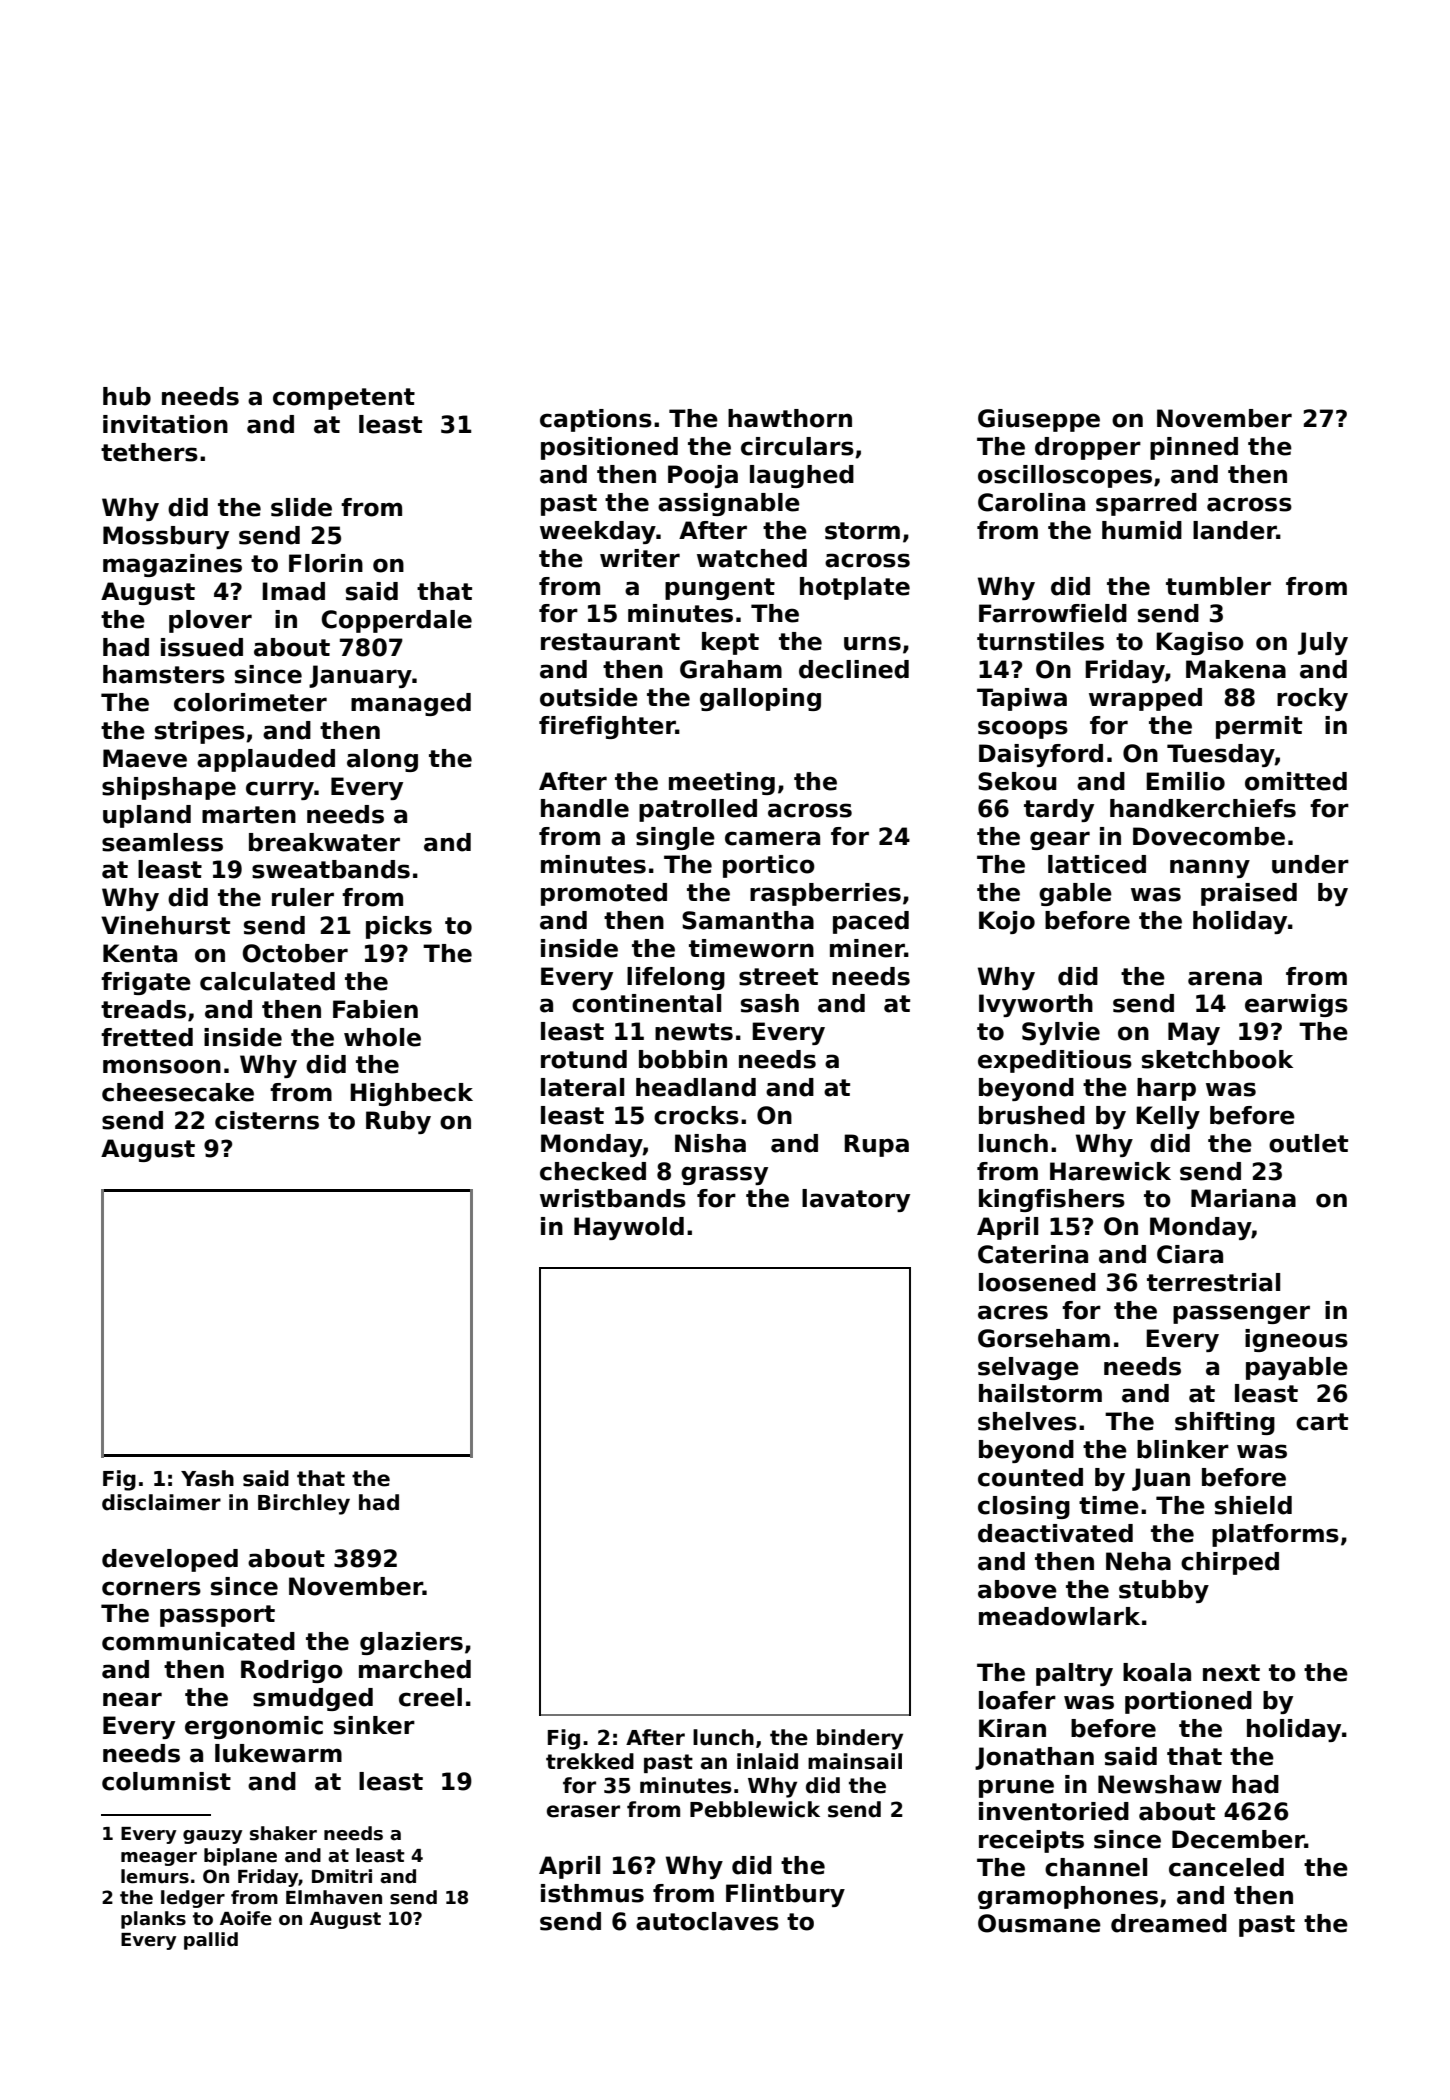  What do you see at coordinates (1238, 1839) in the screenshot?
I see `December` at bounding box center [1238, 1839].
